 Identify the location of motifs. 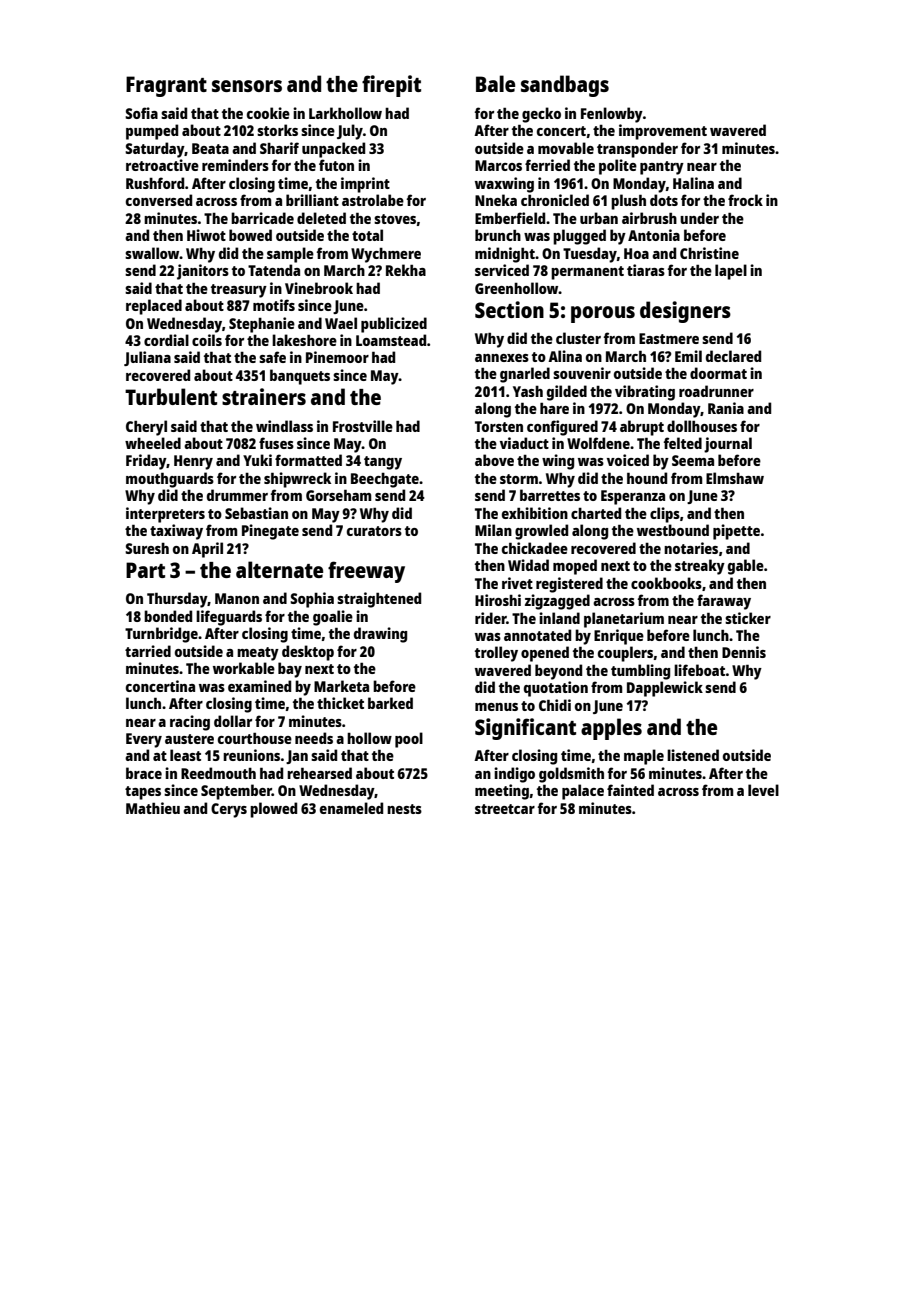
(274, 305).
